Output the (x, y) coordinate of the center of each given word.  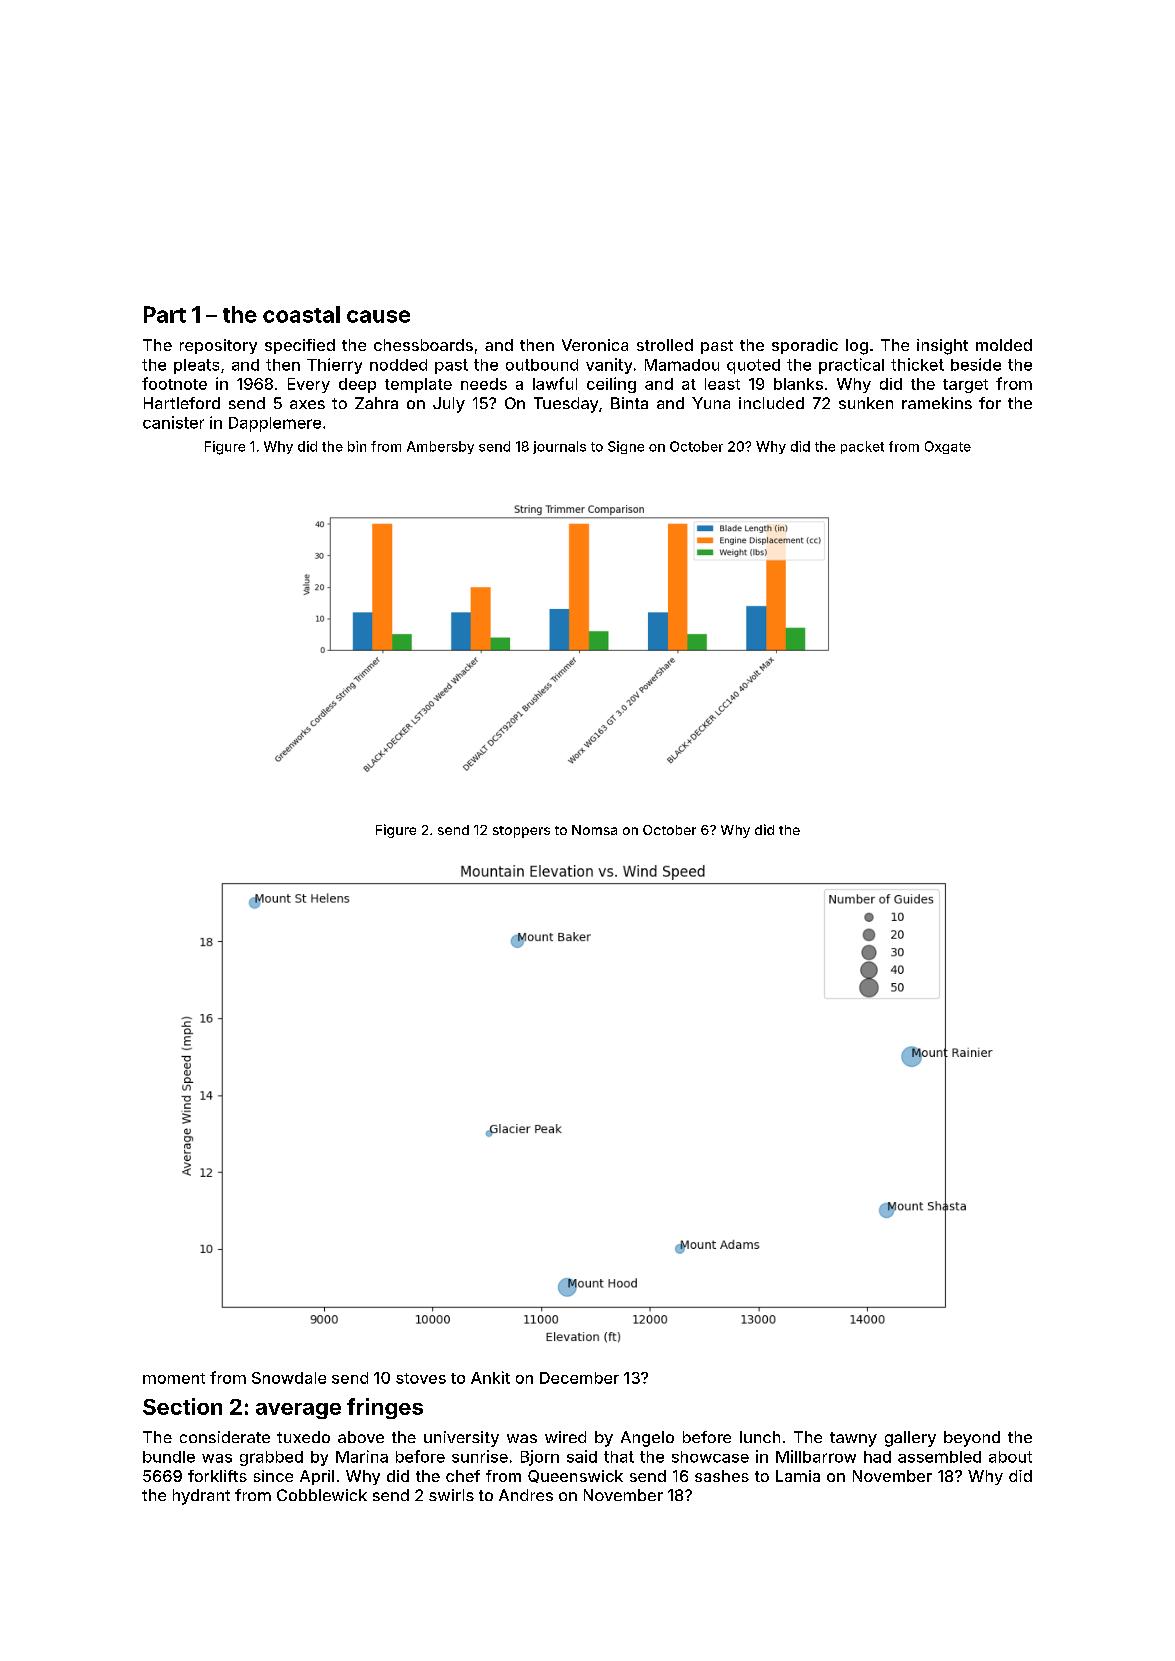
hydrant (201, 1497)
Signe (626, 447)
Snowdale (289, 1378)
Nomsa (594, 830)
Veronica (595, 345)
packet (862, 447)
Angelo (647, 1439)
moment (174, 1378)
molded (1004, 345)
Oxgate (948, 447)
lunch (760, 1437)
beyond (972, 1439)
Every (309, 385)
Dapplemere (275, 424)
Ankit (490, 1377)
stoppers (521, 832)
